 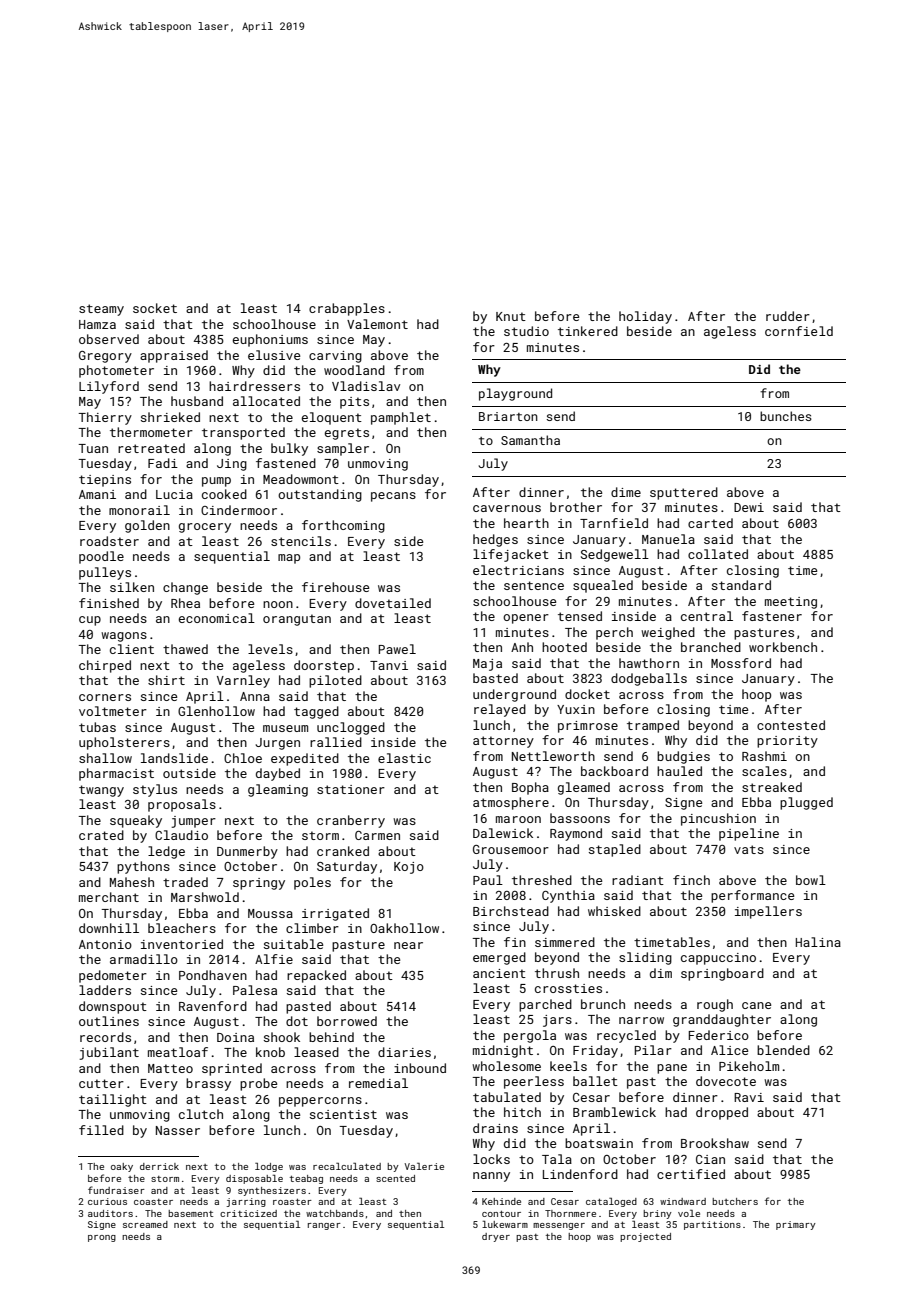 What do you see at coordinates (254, 386) in the page?
I see `hairdressers` at bounding box center [254, 386].
